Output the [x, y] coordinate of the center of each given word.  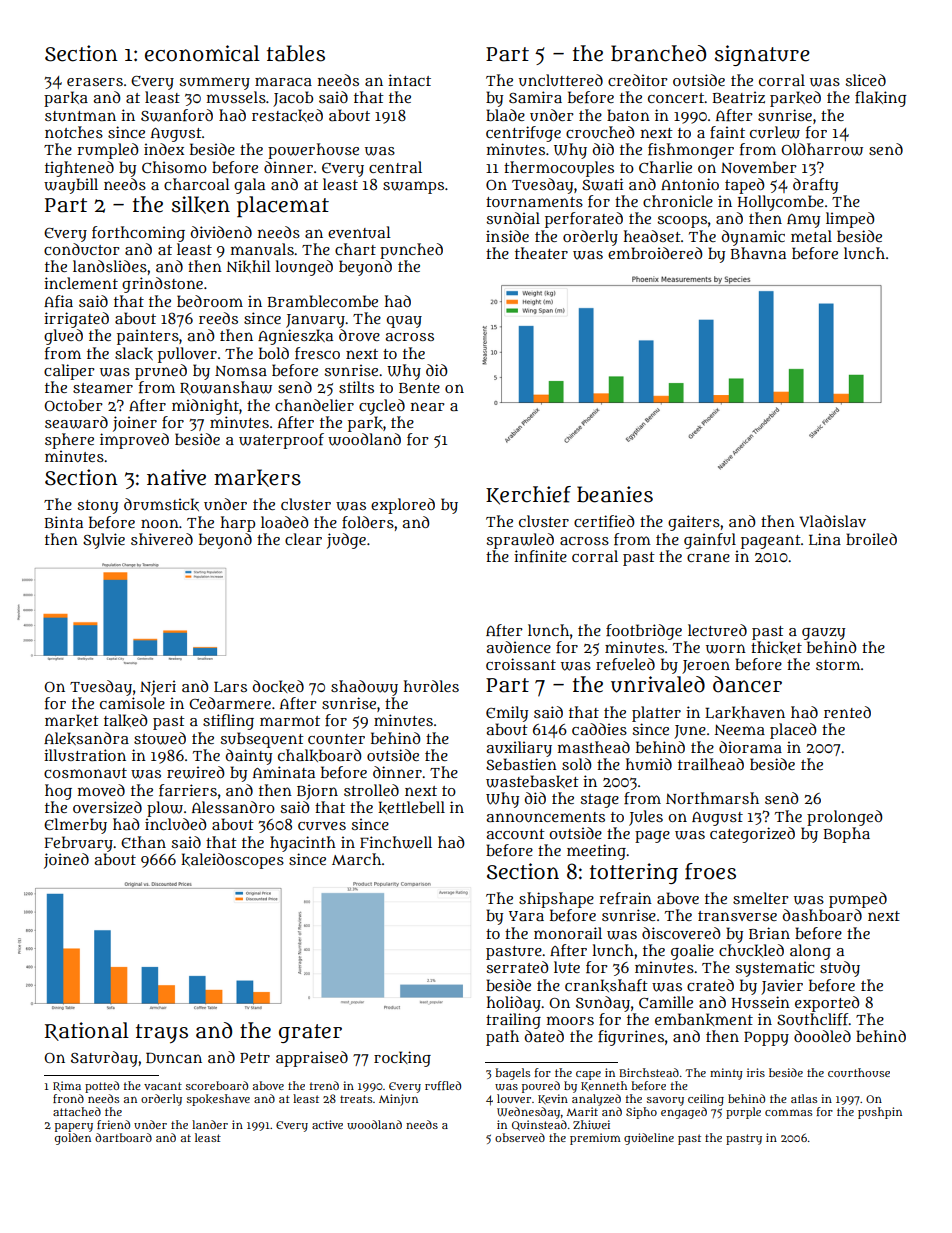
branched [658, 53]
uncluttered [561, 80]
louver [514, 1098]
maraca [283, 81]
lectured [717, 630]
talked [126, 720]
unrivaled [658, 684]
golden [73, 1139]
